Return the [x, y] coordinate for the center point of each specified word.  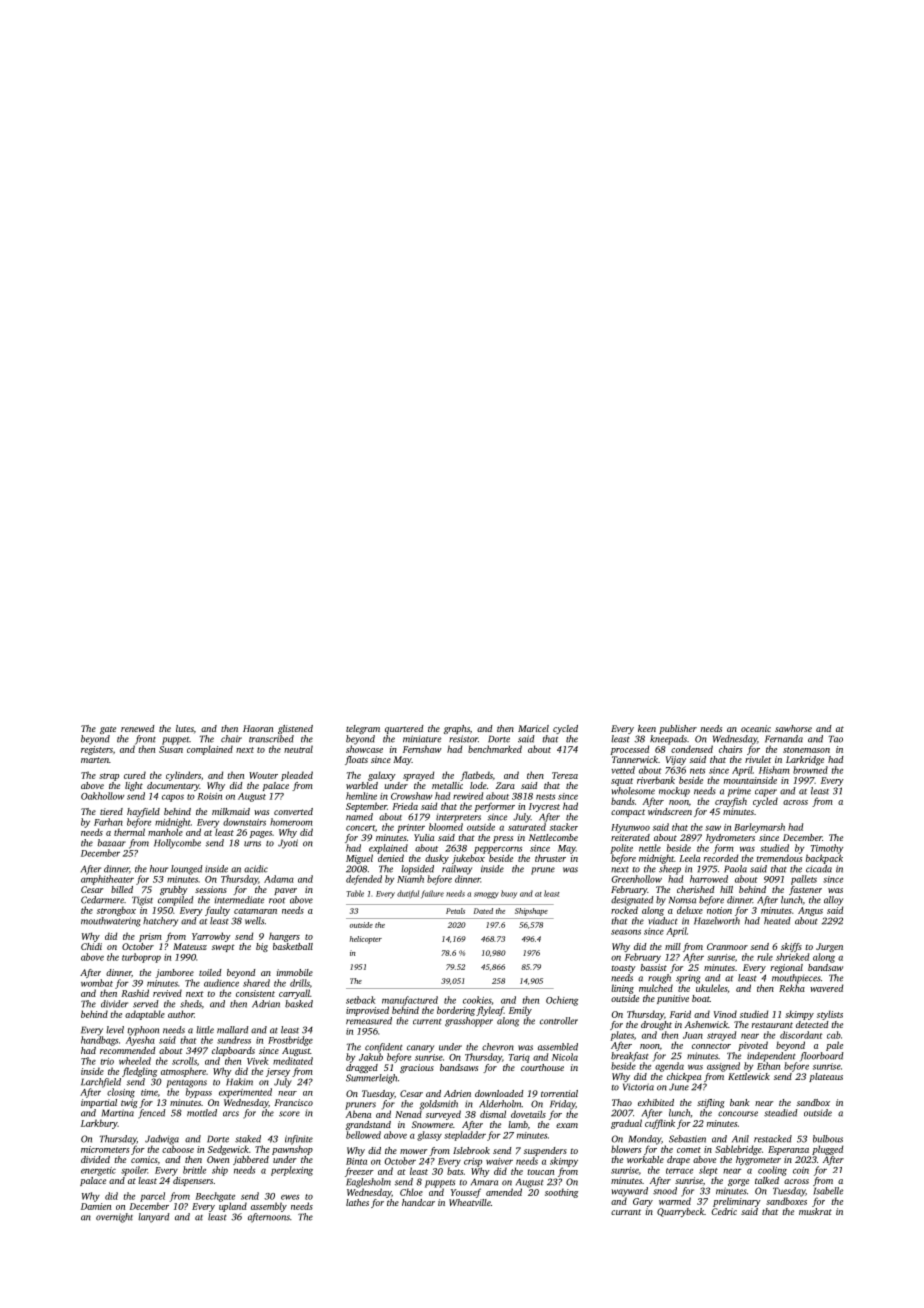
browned [810, 770]
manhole [165, 832]
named [359, 817]
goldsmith [439, 1105]
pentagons [186, 1084]
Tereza [565, 775]
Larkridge [805, 760]
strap [109, 777]
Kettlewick [749, 1076]
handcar [418, 1202]
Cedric [724, 1211]
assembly [269, 1207]
